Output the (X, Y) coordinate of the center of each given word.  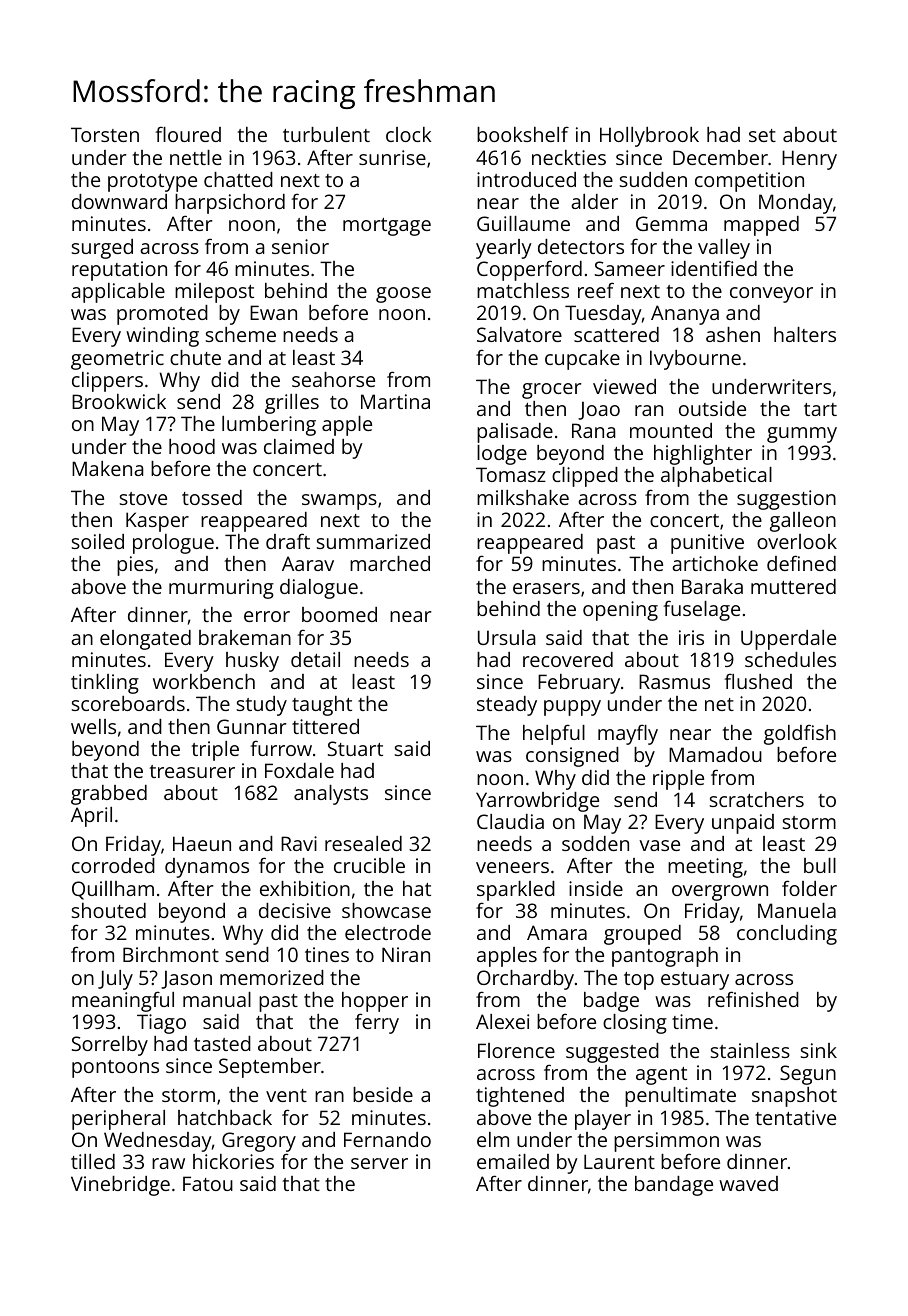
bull (820, 865)
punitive (707, 544)
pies (135, 566)
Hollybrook (649, 137)
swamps (339, 502)
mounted (671, 430)
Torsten (105, 134)
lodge (502, 455)
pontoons (115, 1069)
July (115, 980)
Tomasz (511, 474)
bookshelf (523, 134)
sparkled (516, 891)
